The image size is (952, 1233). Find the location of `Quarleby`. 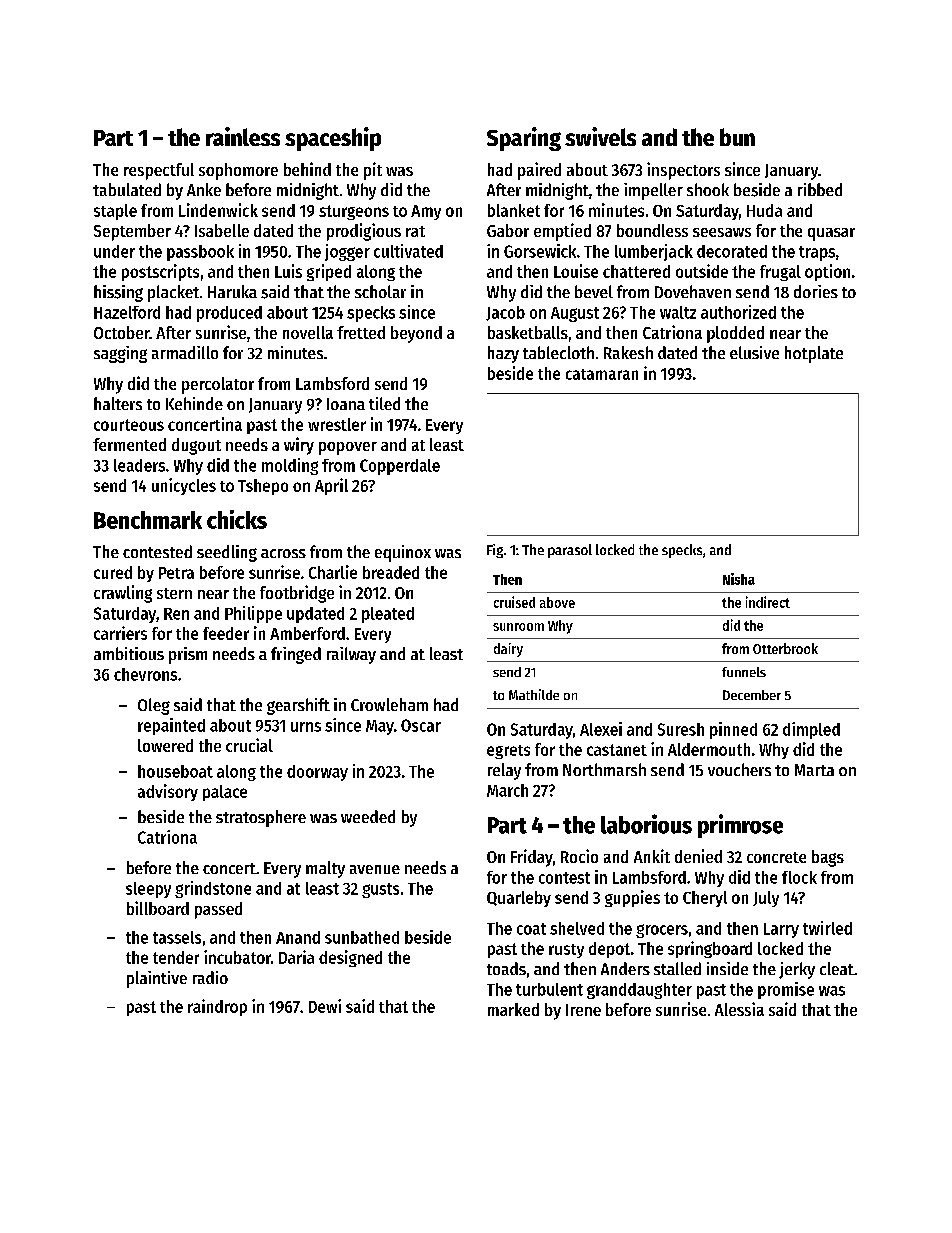

Quarleby is located at coordinates (519, 899).
